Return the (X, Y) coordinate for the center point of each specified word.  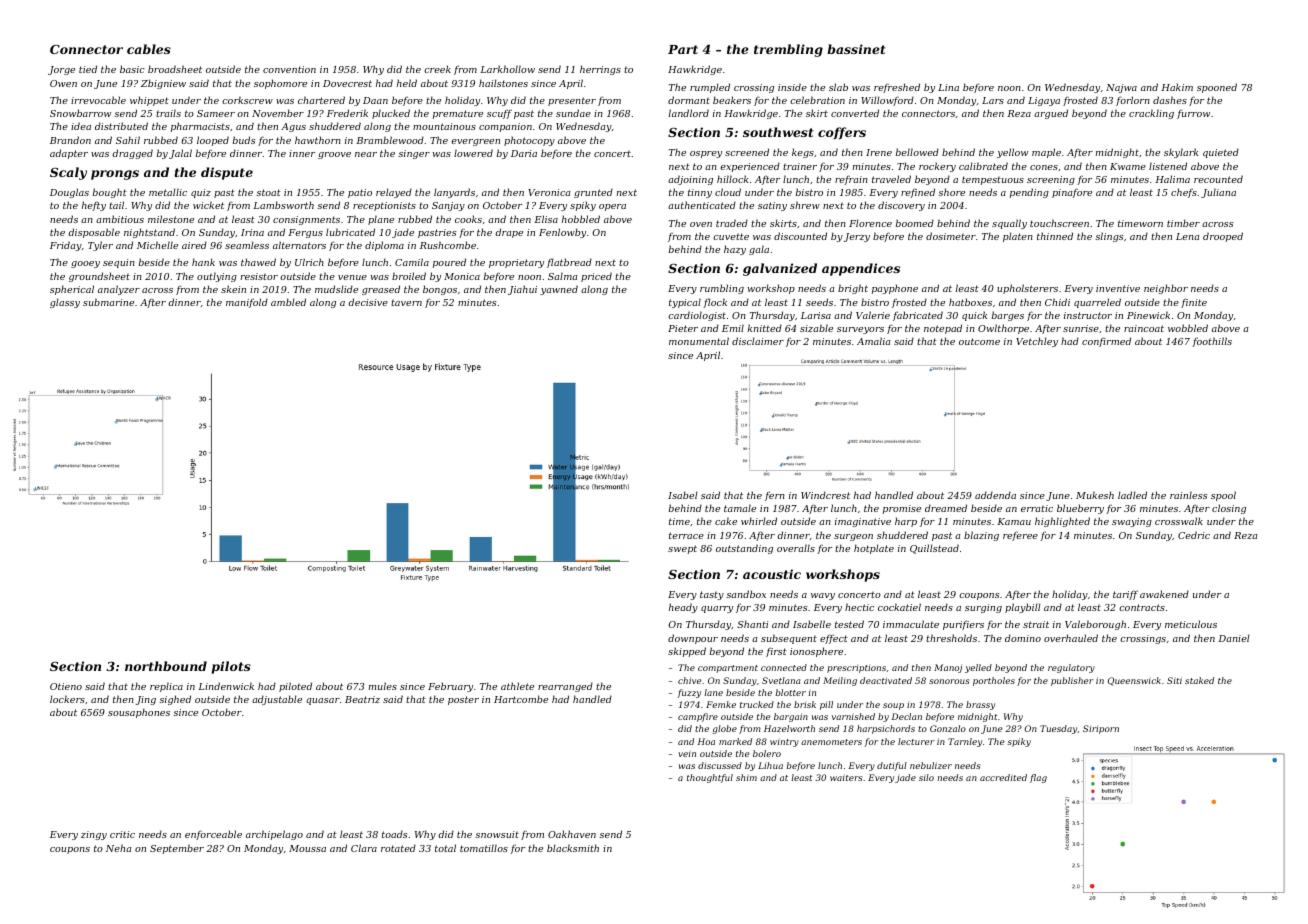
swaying (1132, 522)
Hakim (1177, 87)
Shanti (752, 624)
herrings (600, 70)
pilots (231, 667)
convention (289, 69)
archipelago (274, 835)
